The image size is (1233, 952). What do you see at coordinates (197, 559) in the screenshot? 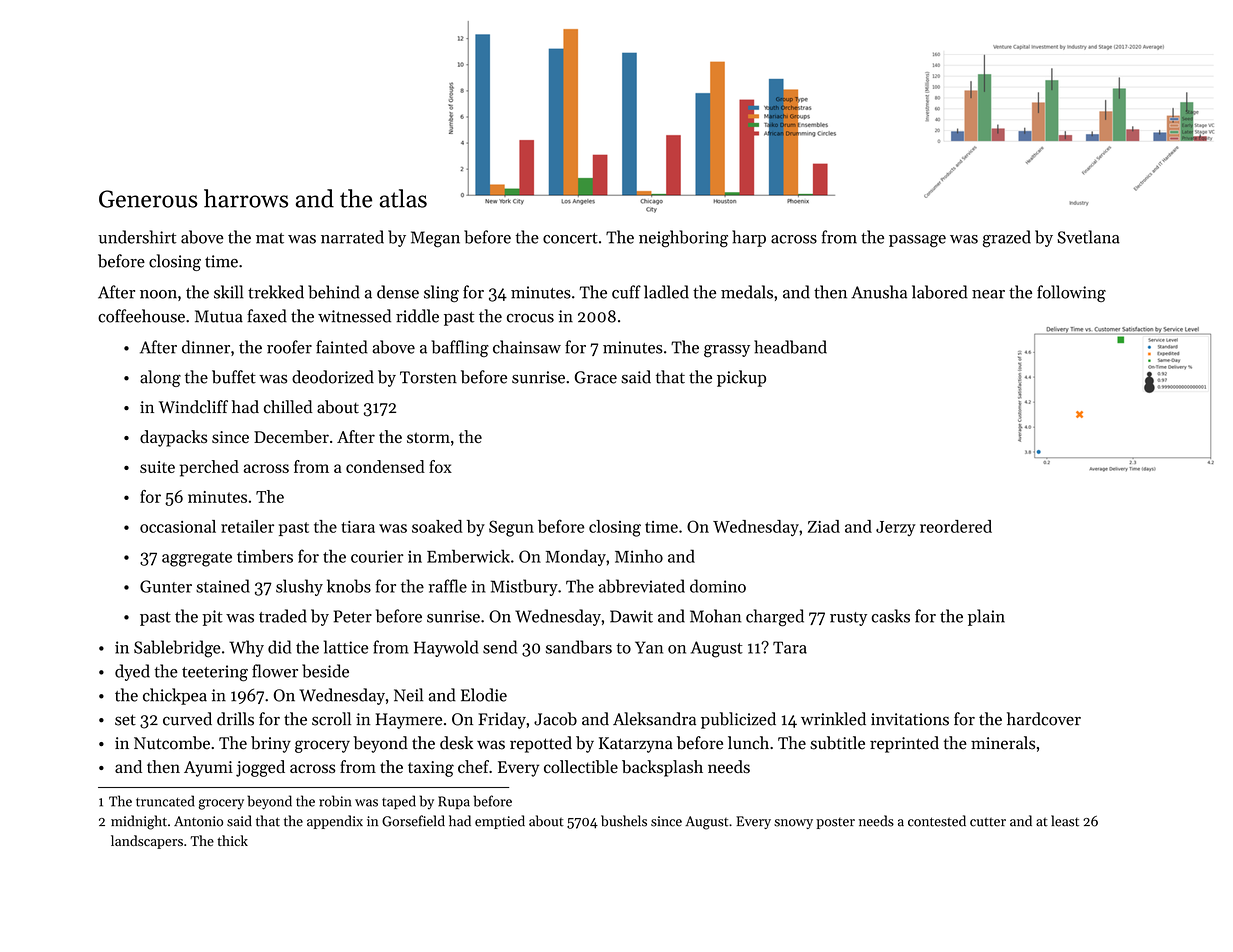
I see `aggregate` at bounding box center [197, 559].
